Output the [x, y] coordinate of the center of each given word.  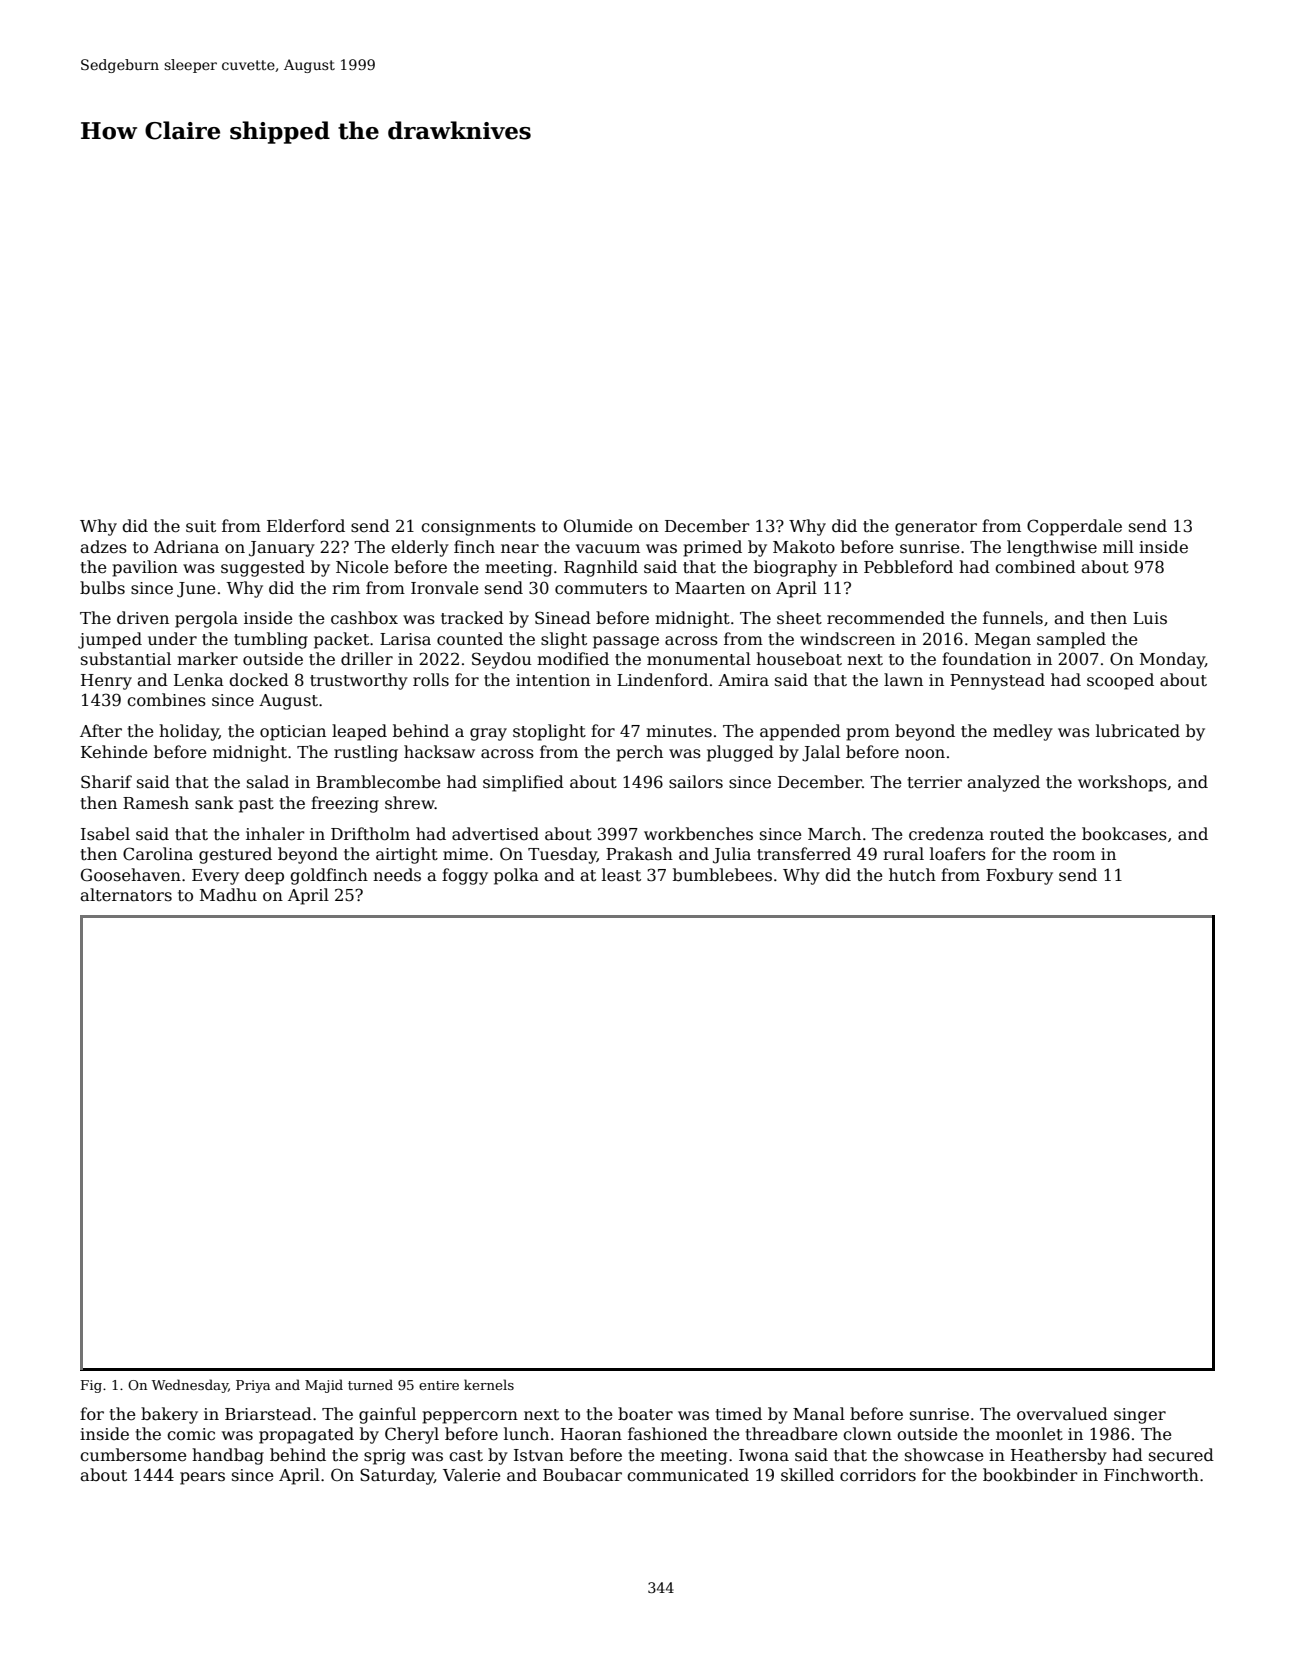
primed [712, 548]
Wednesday [190, 1386]
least [621, 875]
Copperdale [1074, 527]
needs [397, 875]
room [1074, 855]
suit [201, 526]
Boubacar [582, 1474]
